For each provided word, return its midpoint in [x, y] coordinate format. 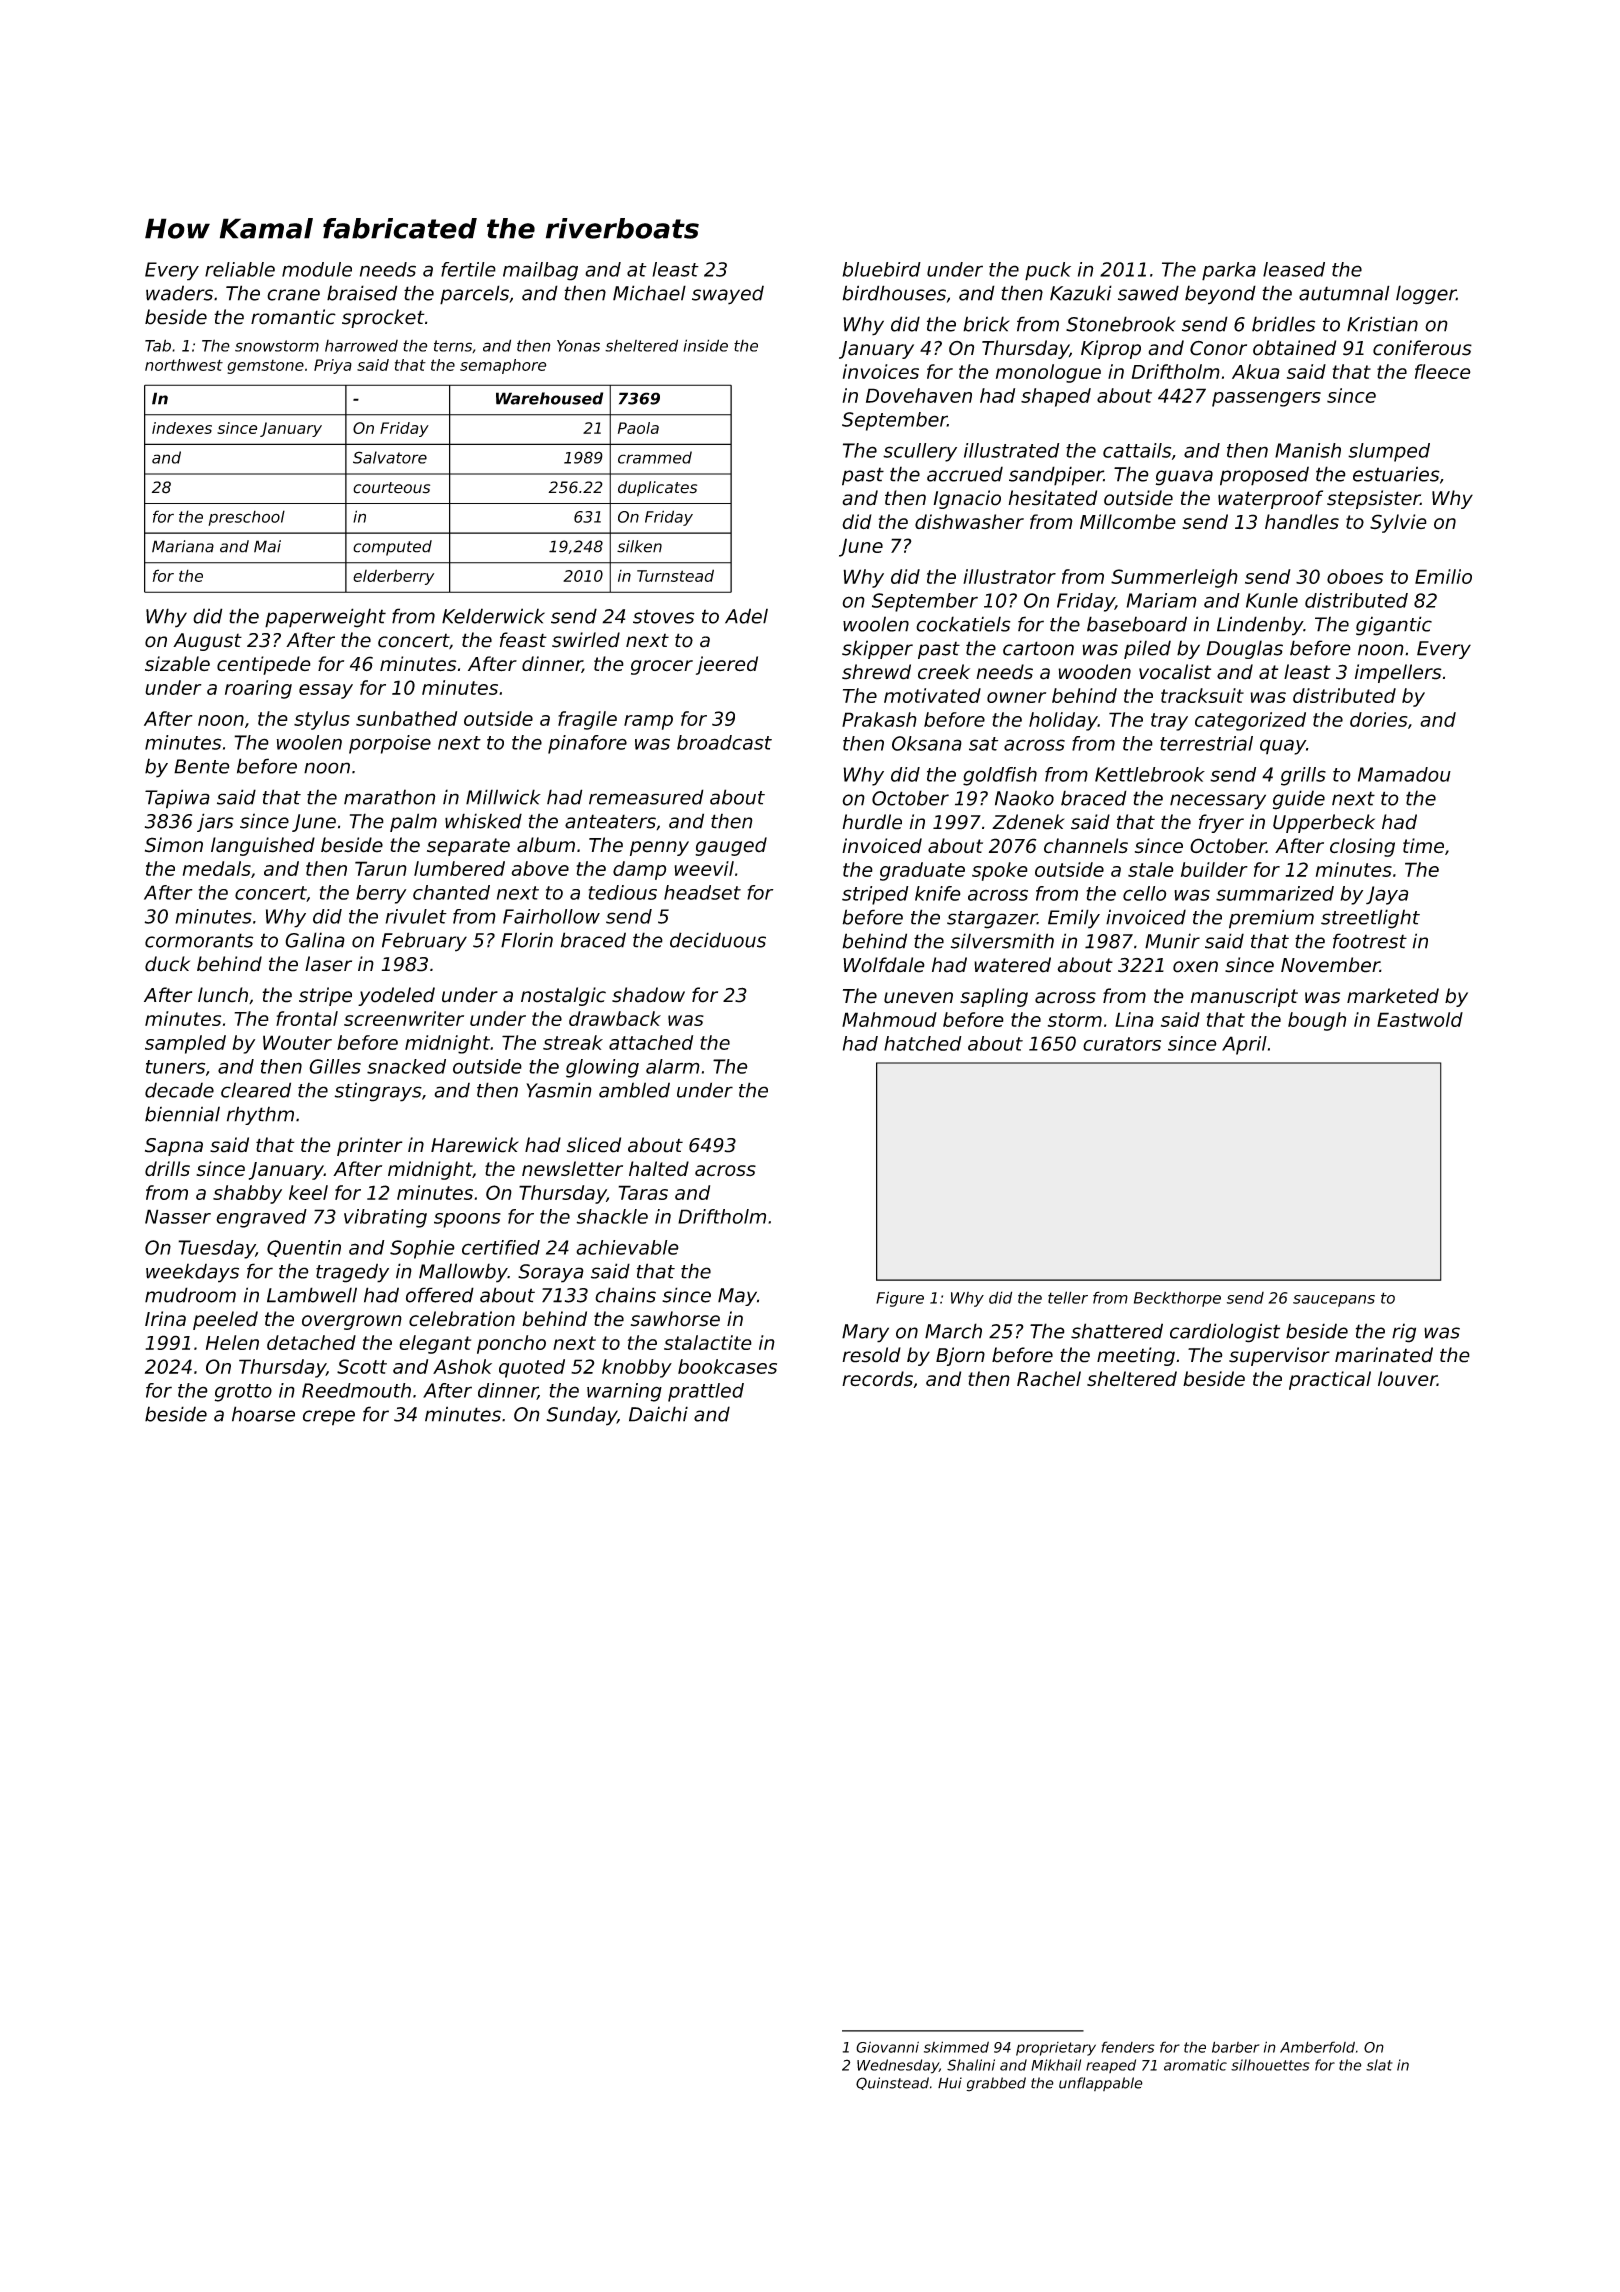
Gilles [335, 1066]
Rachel [1049, 1379]
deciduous [718, 940]
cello [1144, 893]
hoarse [263, 1414]
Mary [865, 1333]
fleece [1443, 371]
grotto [243, 1393]
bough [1317, 1021]
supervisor [1279, 1356]
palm [413, 822]
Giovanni [887, 2047]
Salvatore [390, 457]
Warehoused [549, 398]
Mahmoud [889, 1019]
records [877, 1379]
